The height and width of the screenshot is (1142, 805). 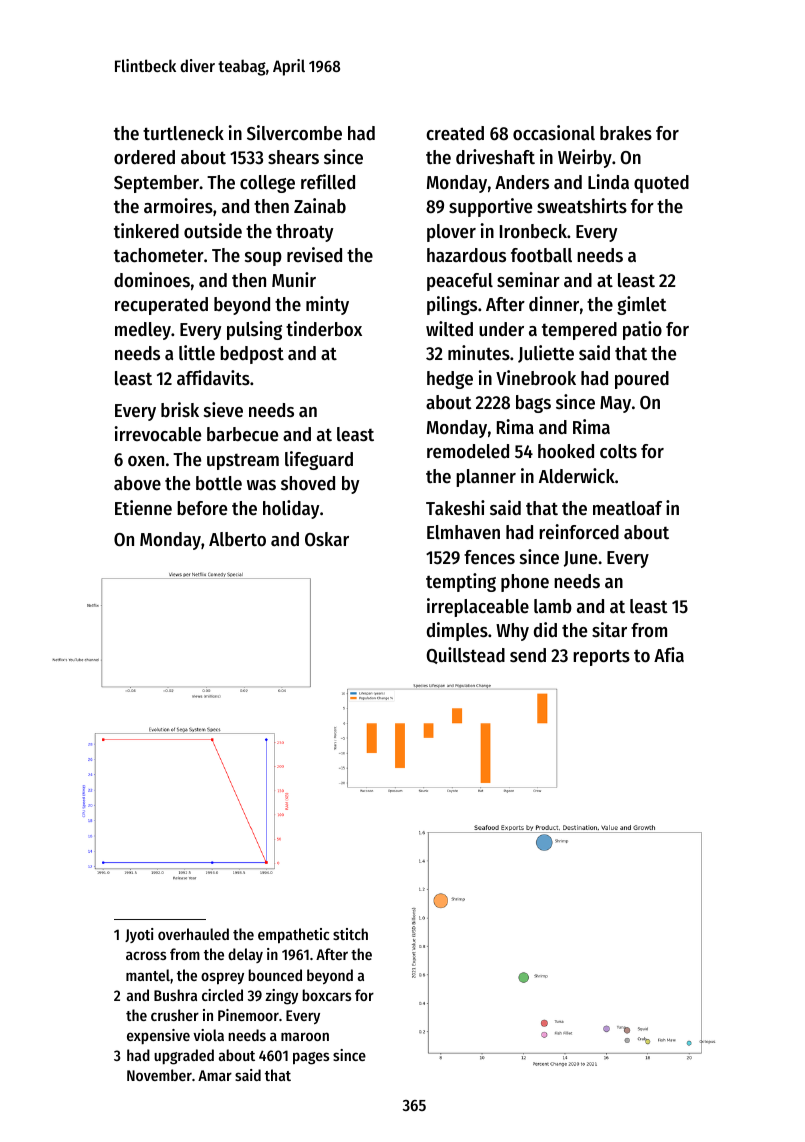 What do you see at coordinates (327, 305) in the screenshot?
I see `minty` at bounding box center [327, 305].
